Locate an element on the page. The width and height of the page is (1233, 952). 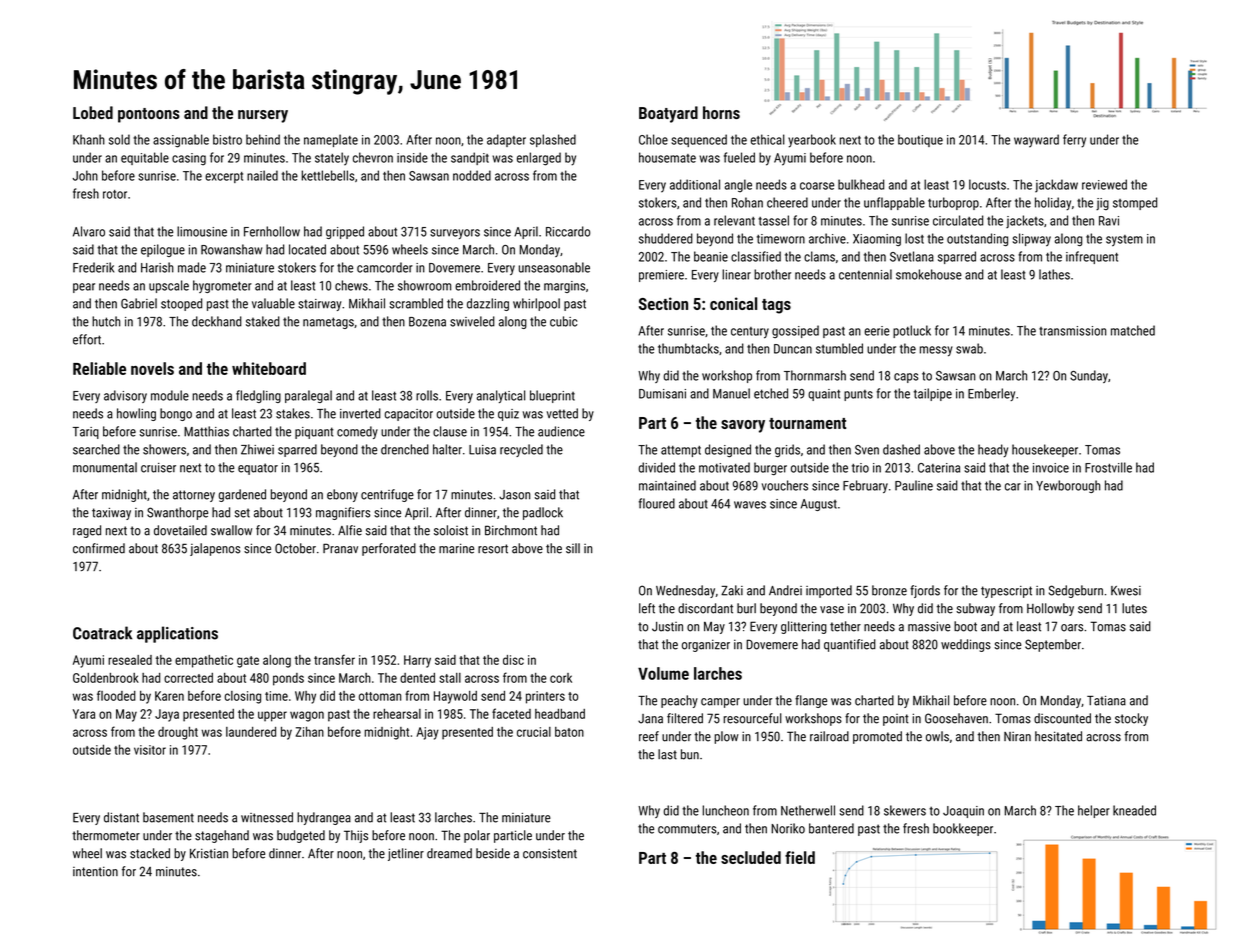
resort is located at coordinates (493, 549).
